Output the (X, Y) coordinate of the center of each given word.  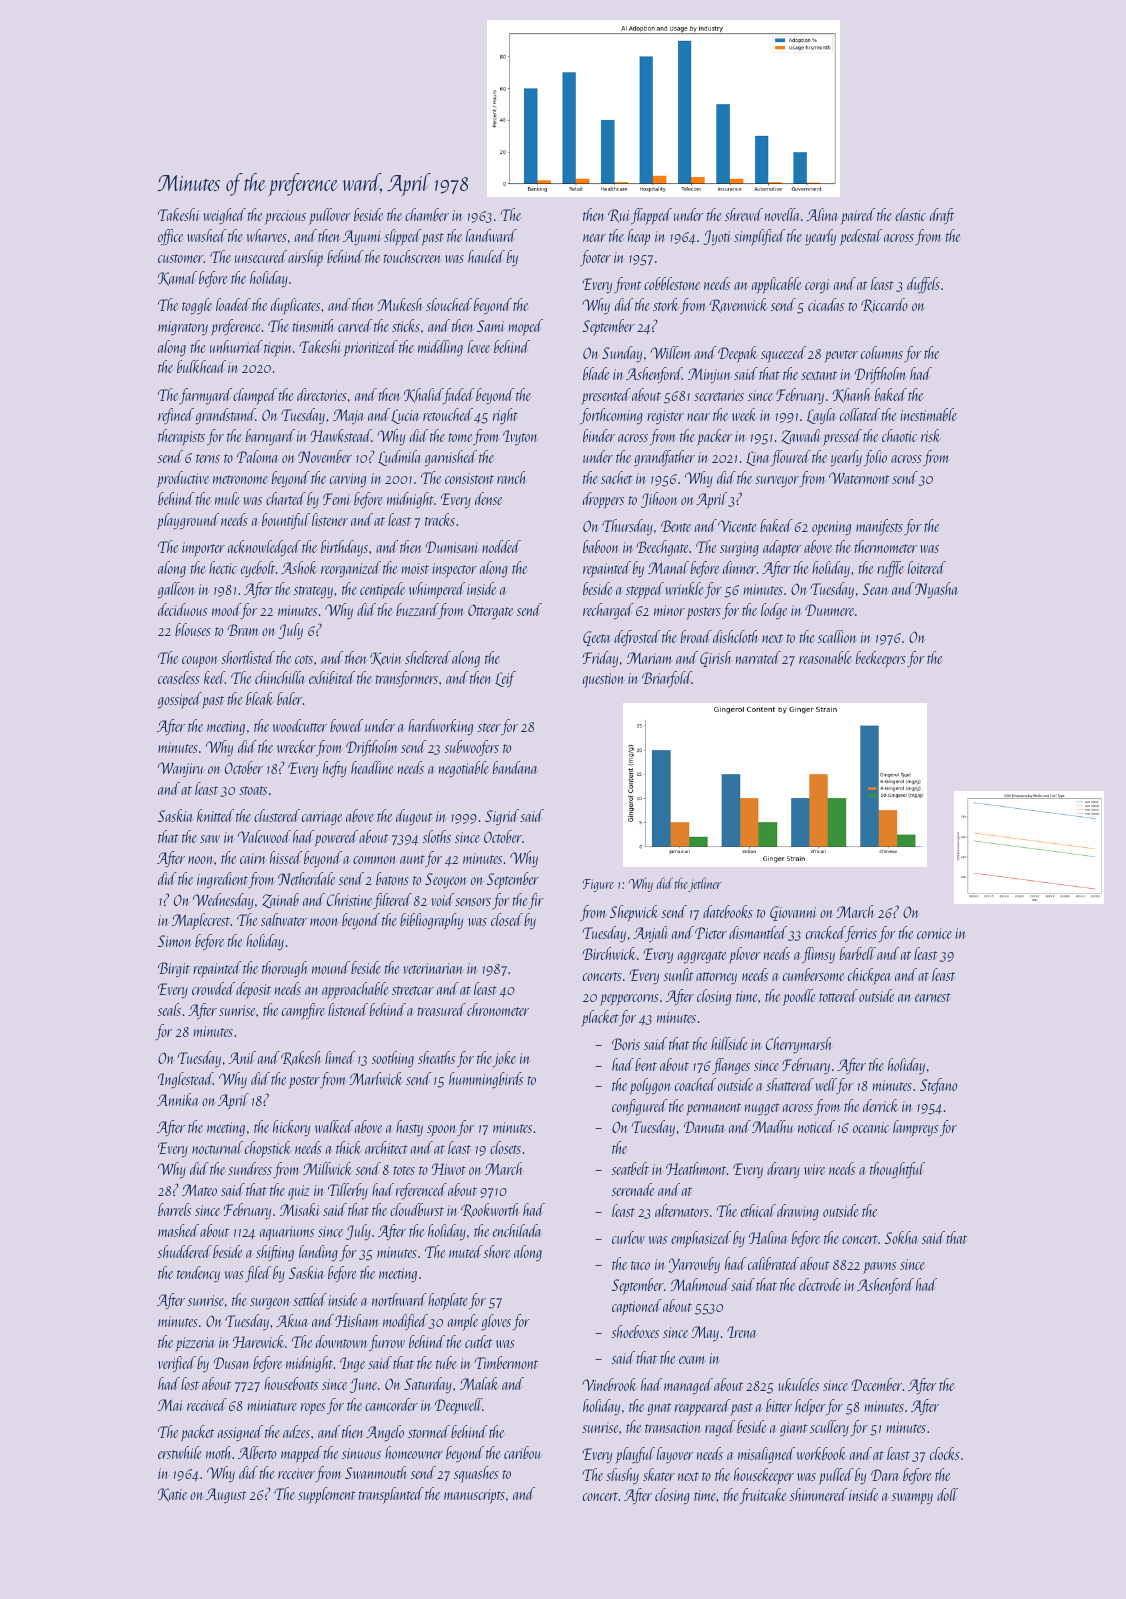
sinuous (361, 1453)
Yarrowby (694, 1265)
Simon (174, 941)
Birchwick (609, 953)
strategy (313, 592)
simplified (759, 237)
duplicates (295, 306)
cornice (934, 933)
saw (210, 839)
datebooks (728, 911)
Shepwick (634, 913)
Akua (292, 1320)
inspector (454, 570)
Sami (490, 326)
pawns (879, 1268)
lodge (774, 611)
